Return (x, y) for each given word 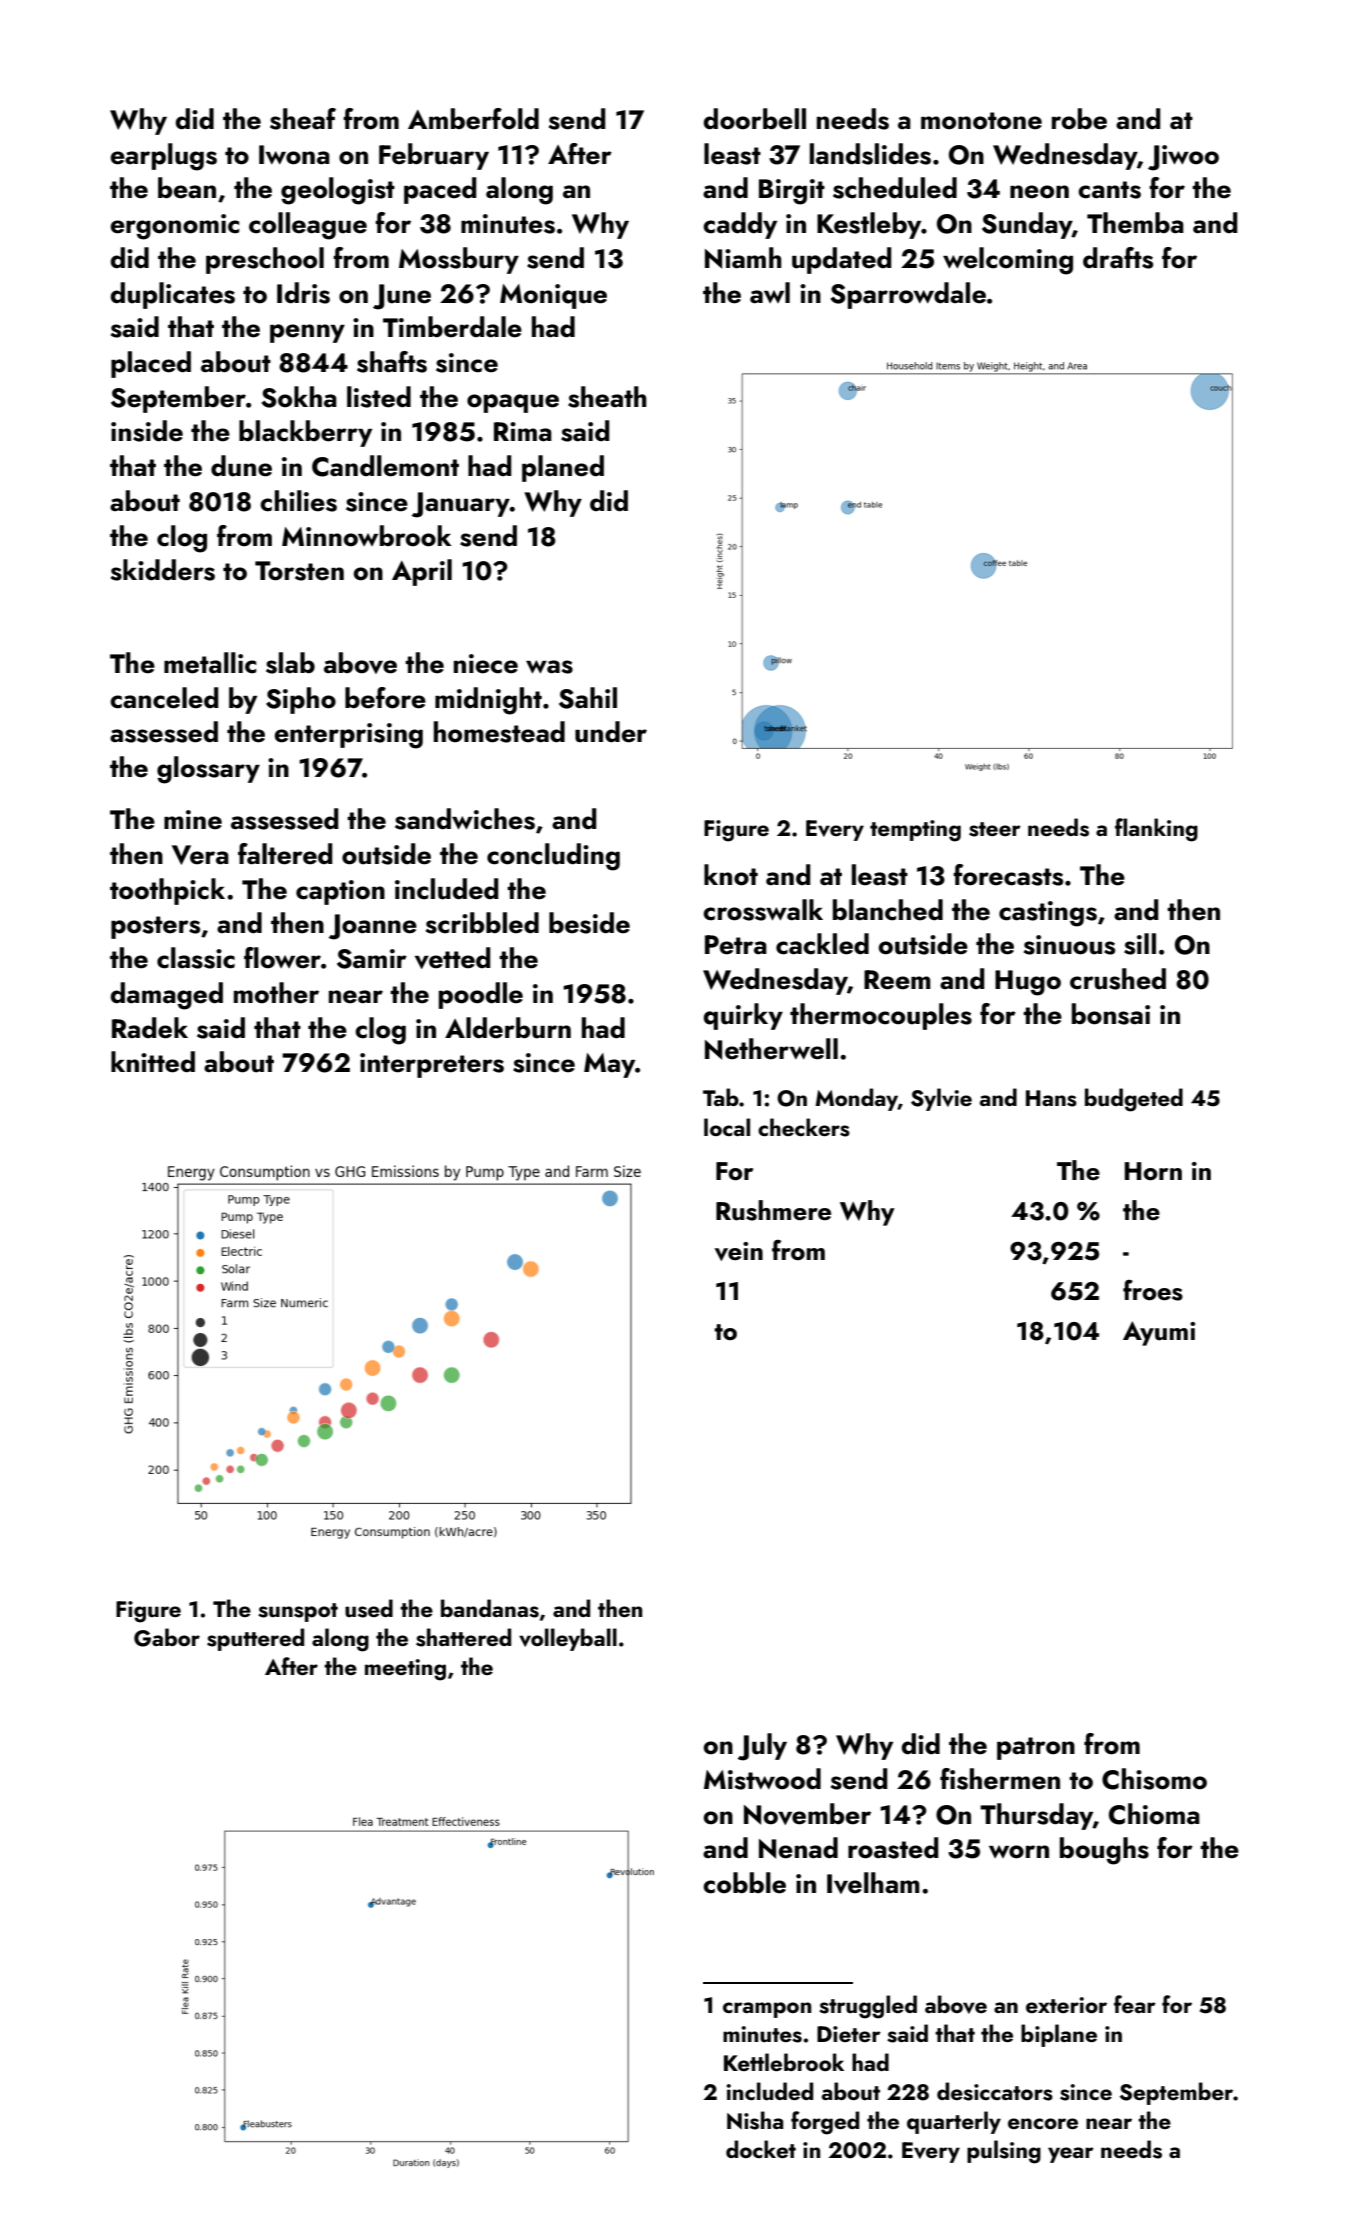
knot (731, 875)
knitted (153, 1062)
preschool (265, 260)
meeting (405, 1670)
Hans (1051, 1098)
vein (739, 1251)
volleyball (568, 1639)
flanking (1156, 830)
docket (761, 2149)
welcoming (1008, 261)
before (385, 698)
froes (1153, 1290)
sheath (607, 397)
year (1071, 2155)
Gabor (167, 1637)
